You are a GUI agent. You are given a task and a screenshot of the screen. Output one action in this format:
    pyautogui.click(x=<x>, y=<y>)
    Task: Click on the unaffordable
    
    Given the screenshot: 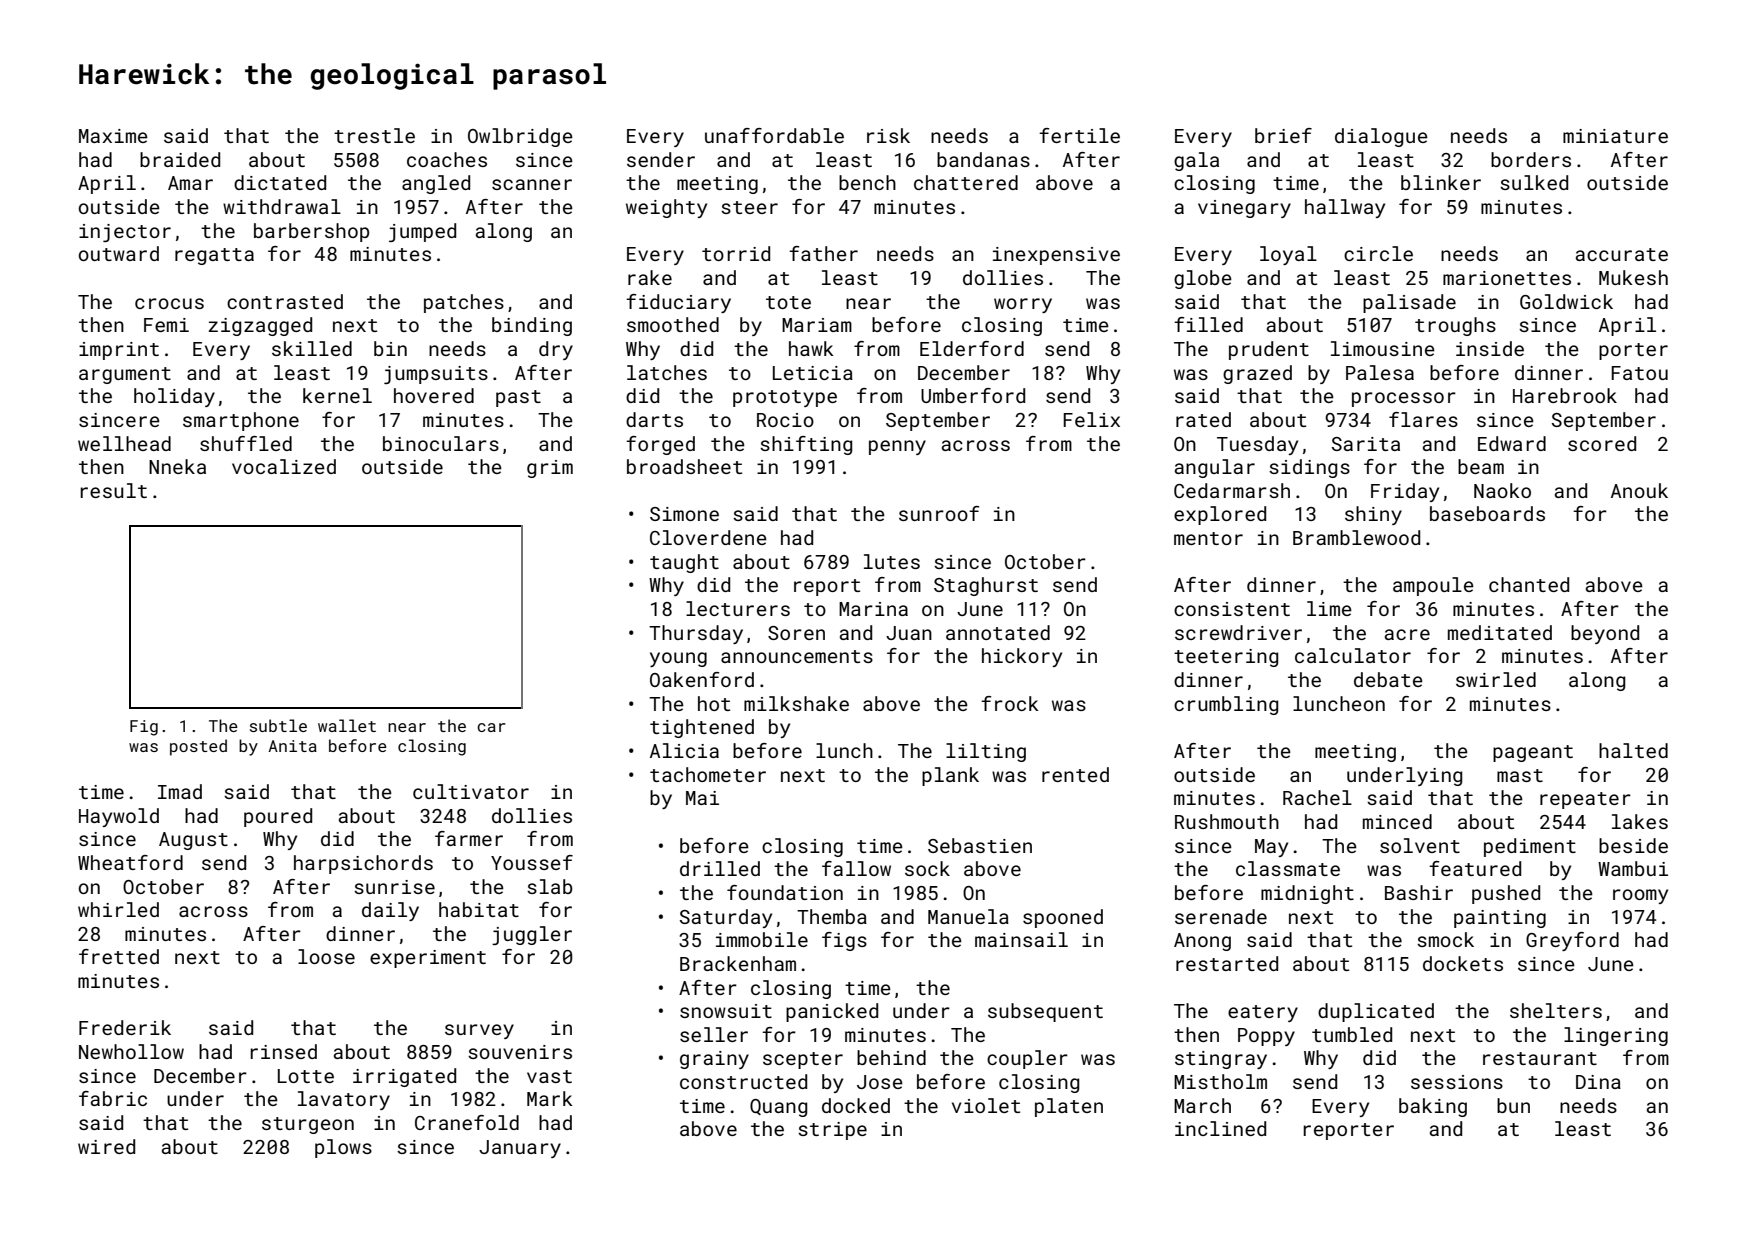 What is the action you would take?
    pyautogui.click(x=774, y=135)
